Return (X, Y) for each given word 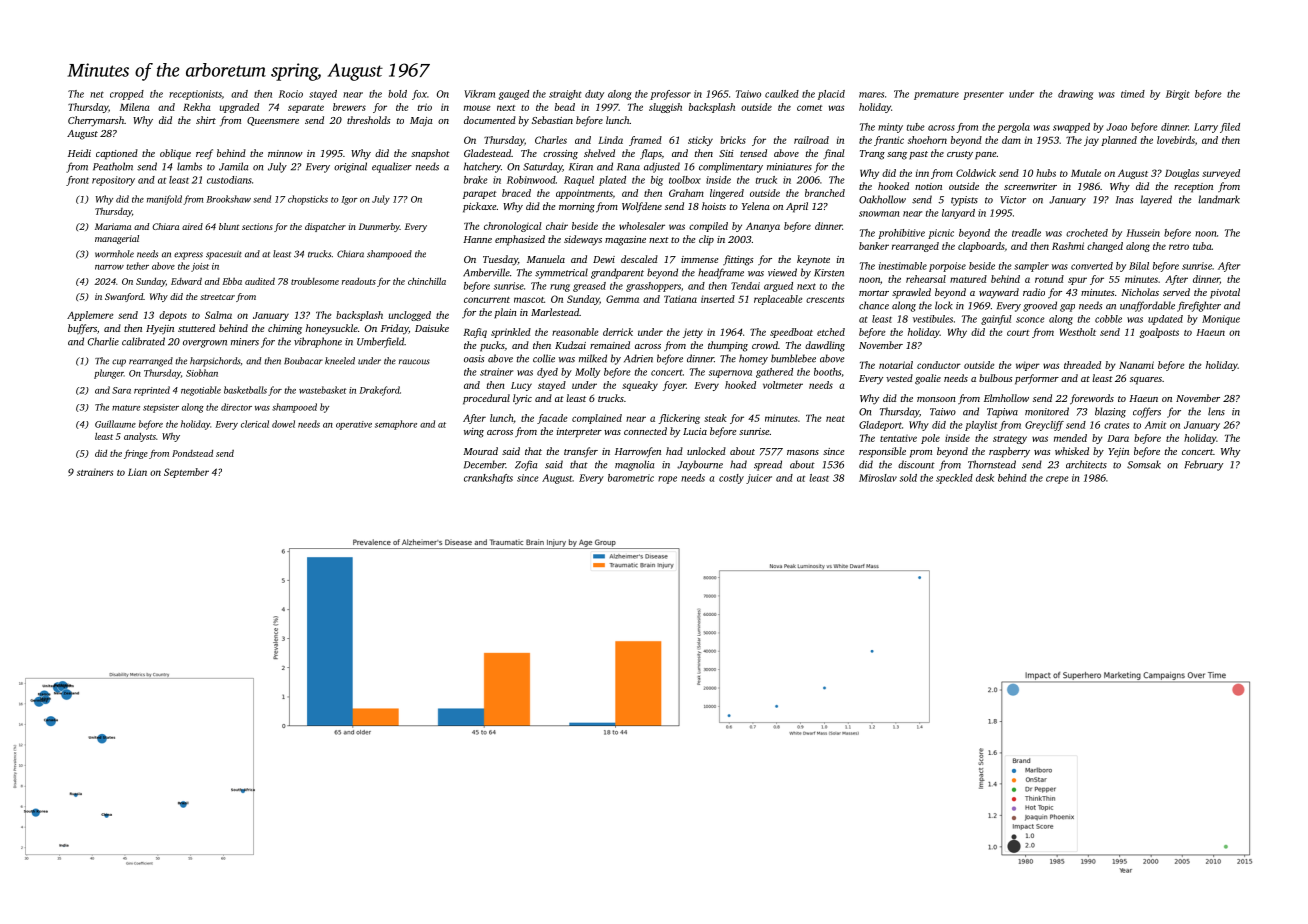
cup (119, 363)
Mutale (1086, 173)
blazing (1110, 412)
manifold (164, 200)
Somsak (1144, 464)
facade (552, 419)
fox (419, 95)
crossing (560, 155)
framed (645, 141)
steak (715, 418)
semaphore (396, 425)
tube (915, 127)
